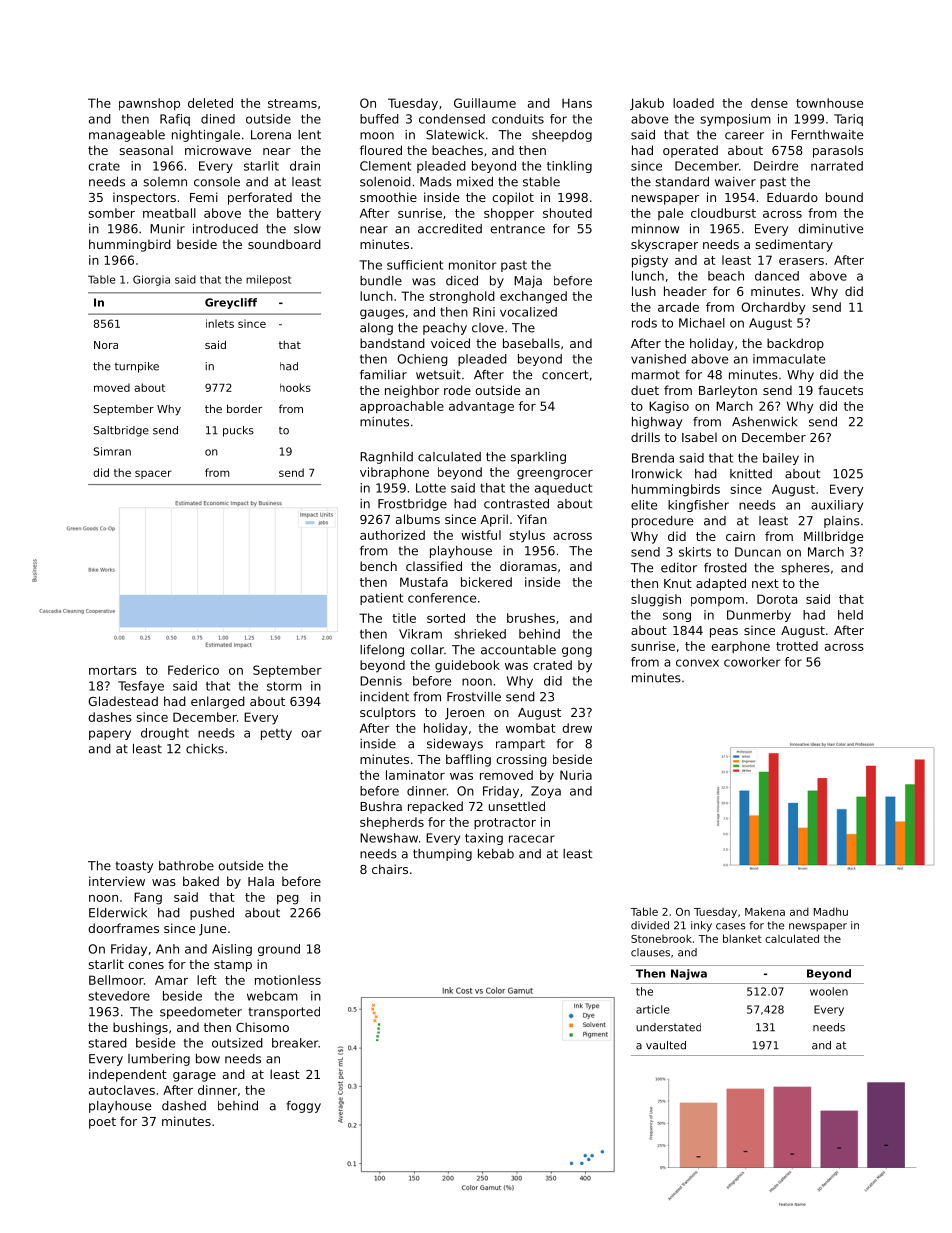 The width and height of the screenshot is (952, 1233). Describe the element at coordinates (244, 408) in the screenshot. I see `border` at that location.
